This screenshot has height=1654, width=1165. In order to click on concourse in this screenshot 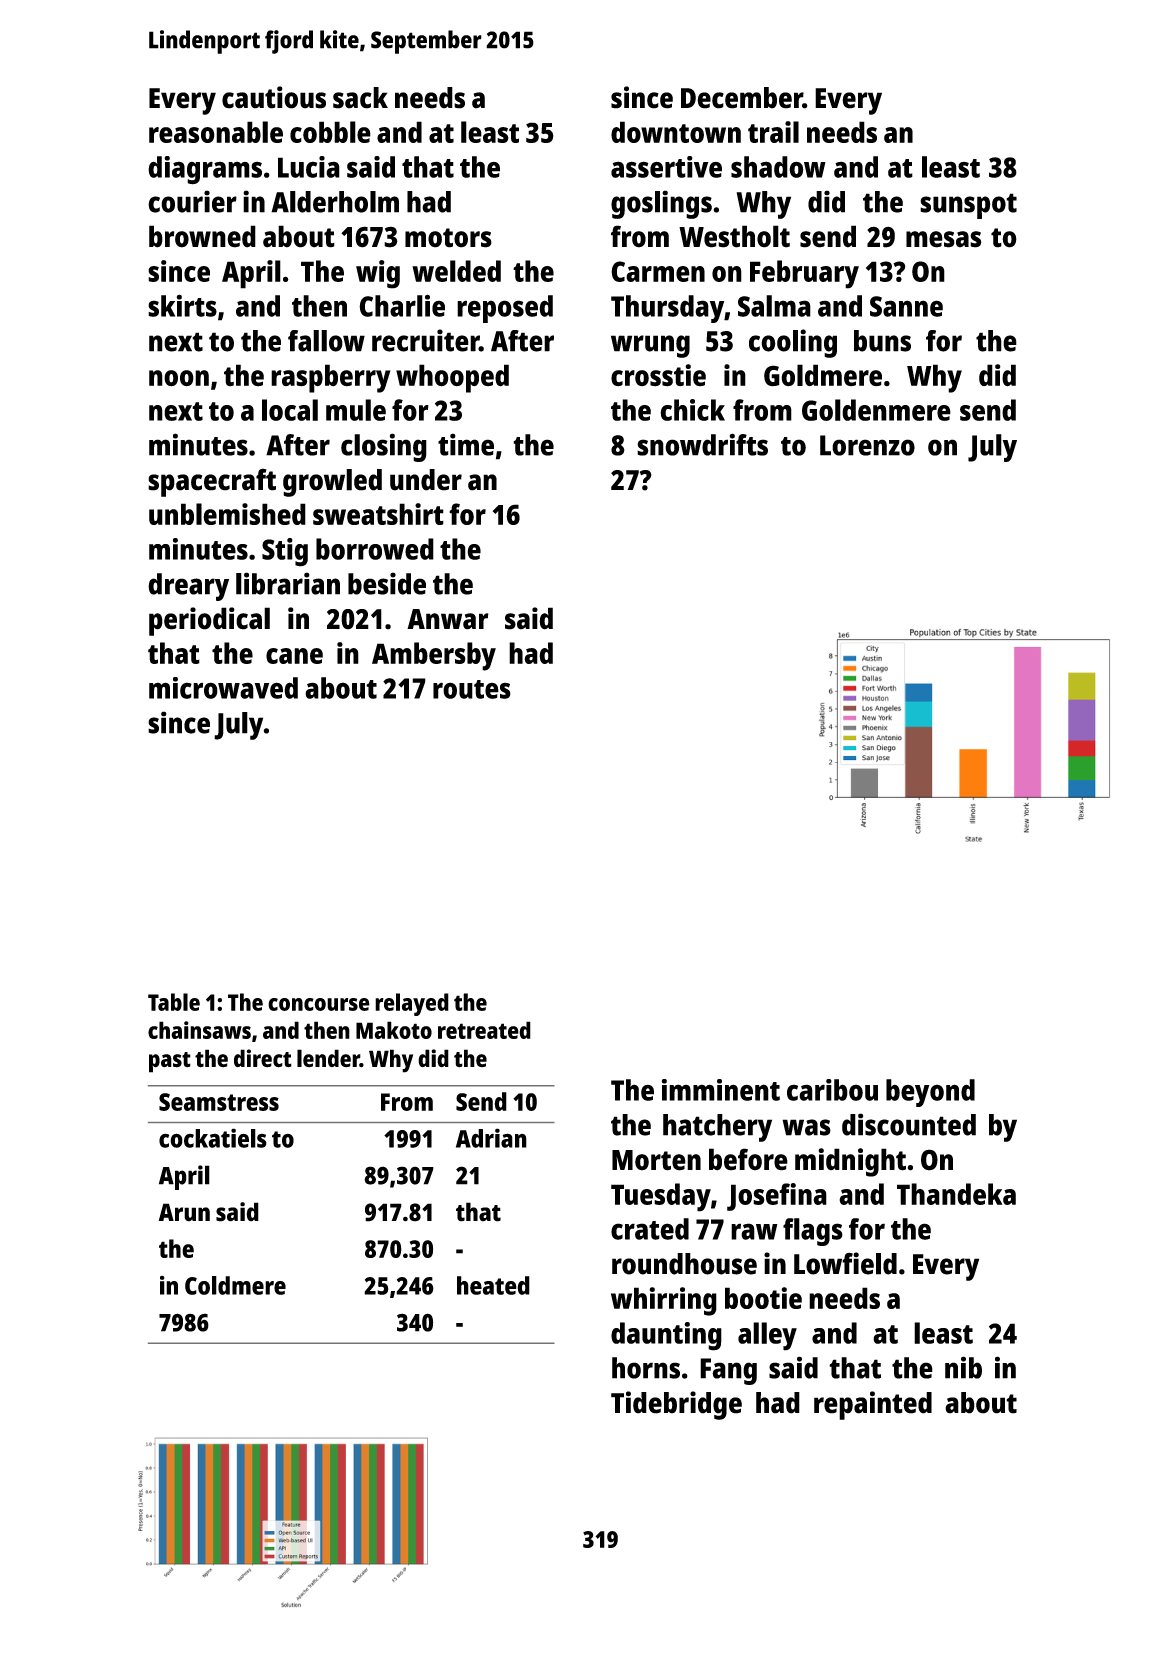, I will do `click(319, 1004)`.
